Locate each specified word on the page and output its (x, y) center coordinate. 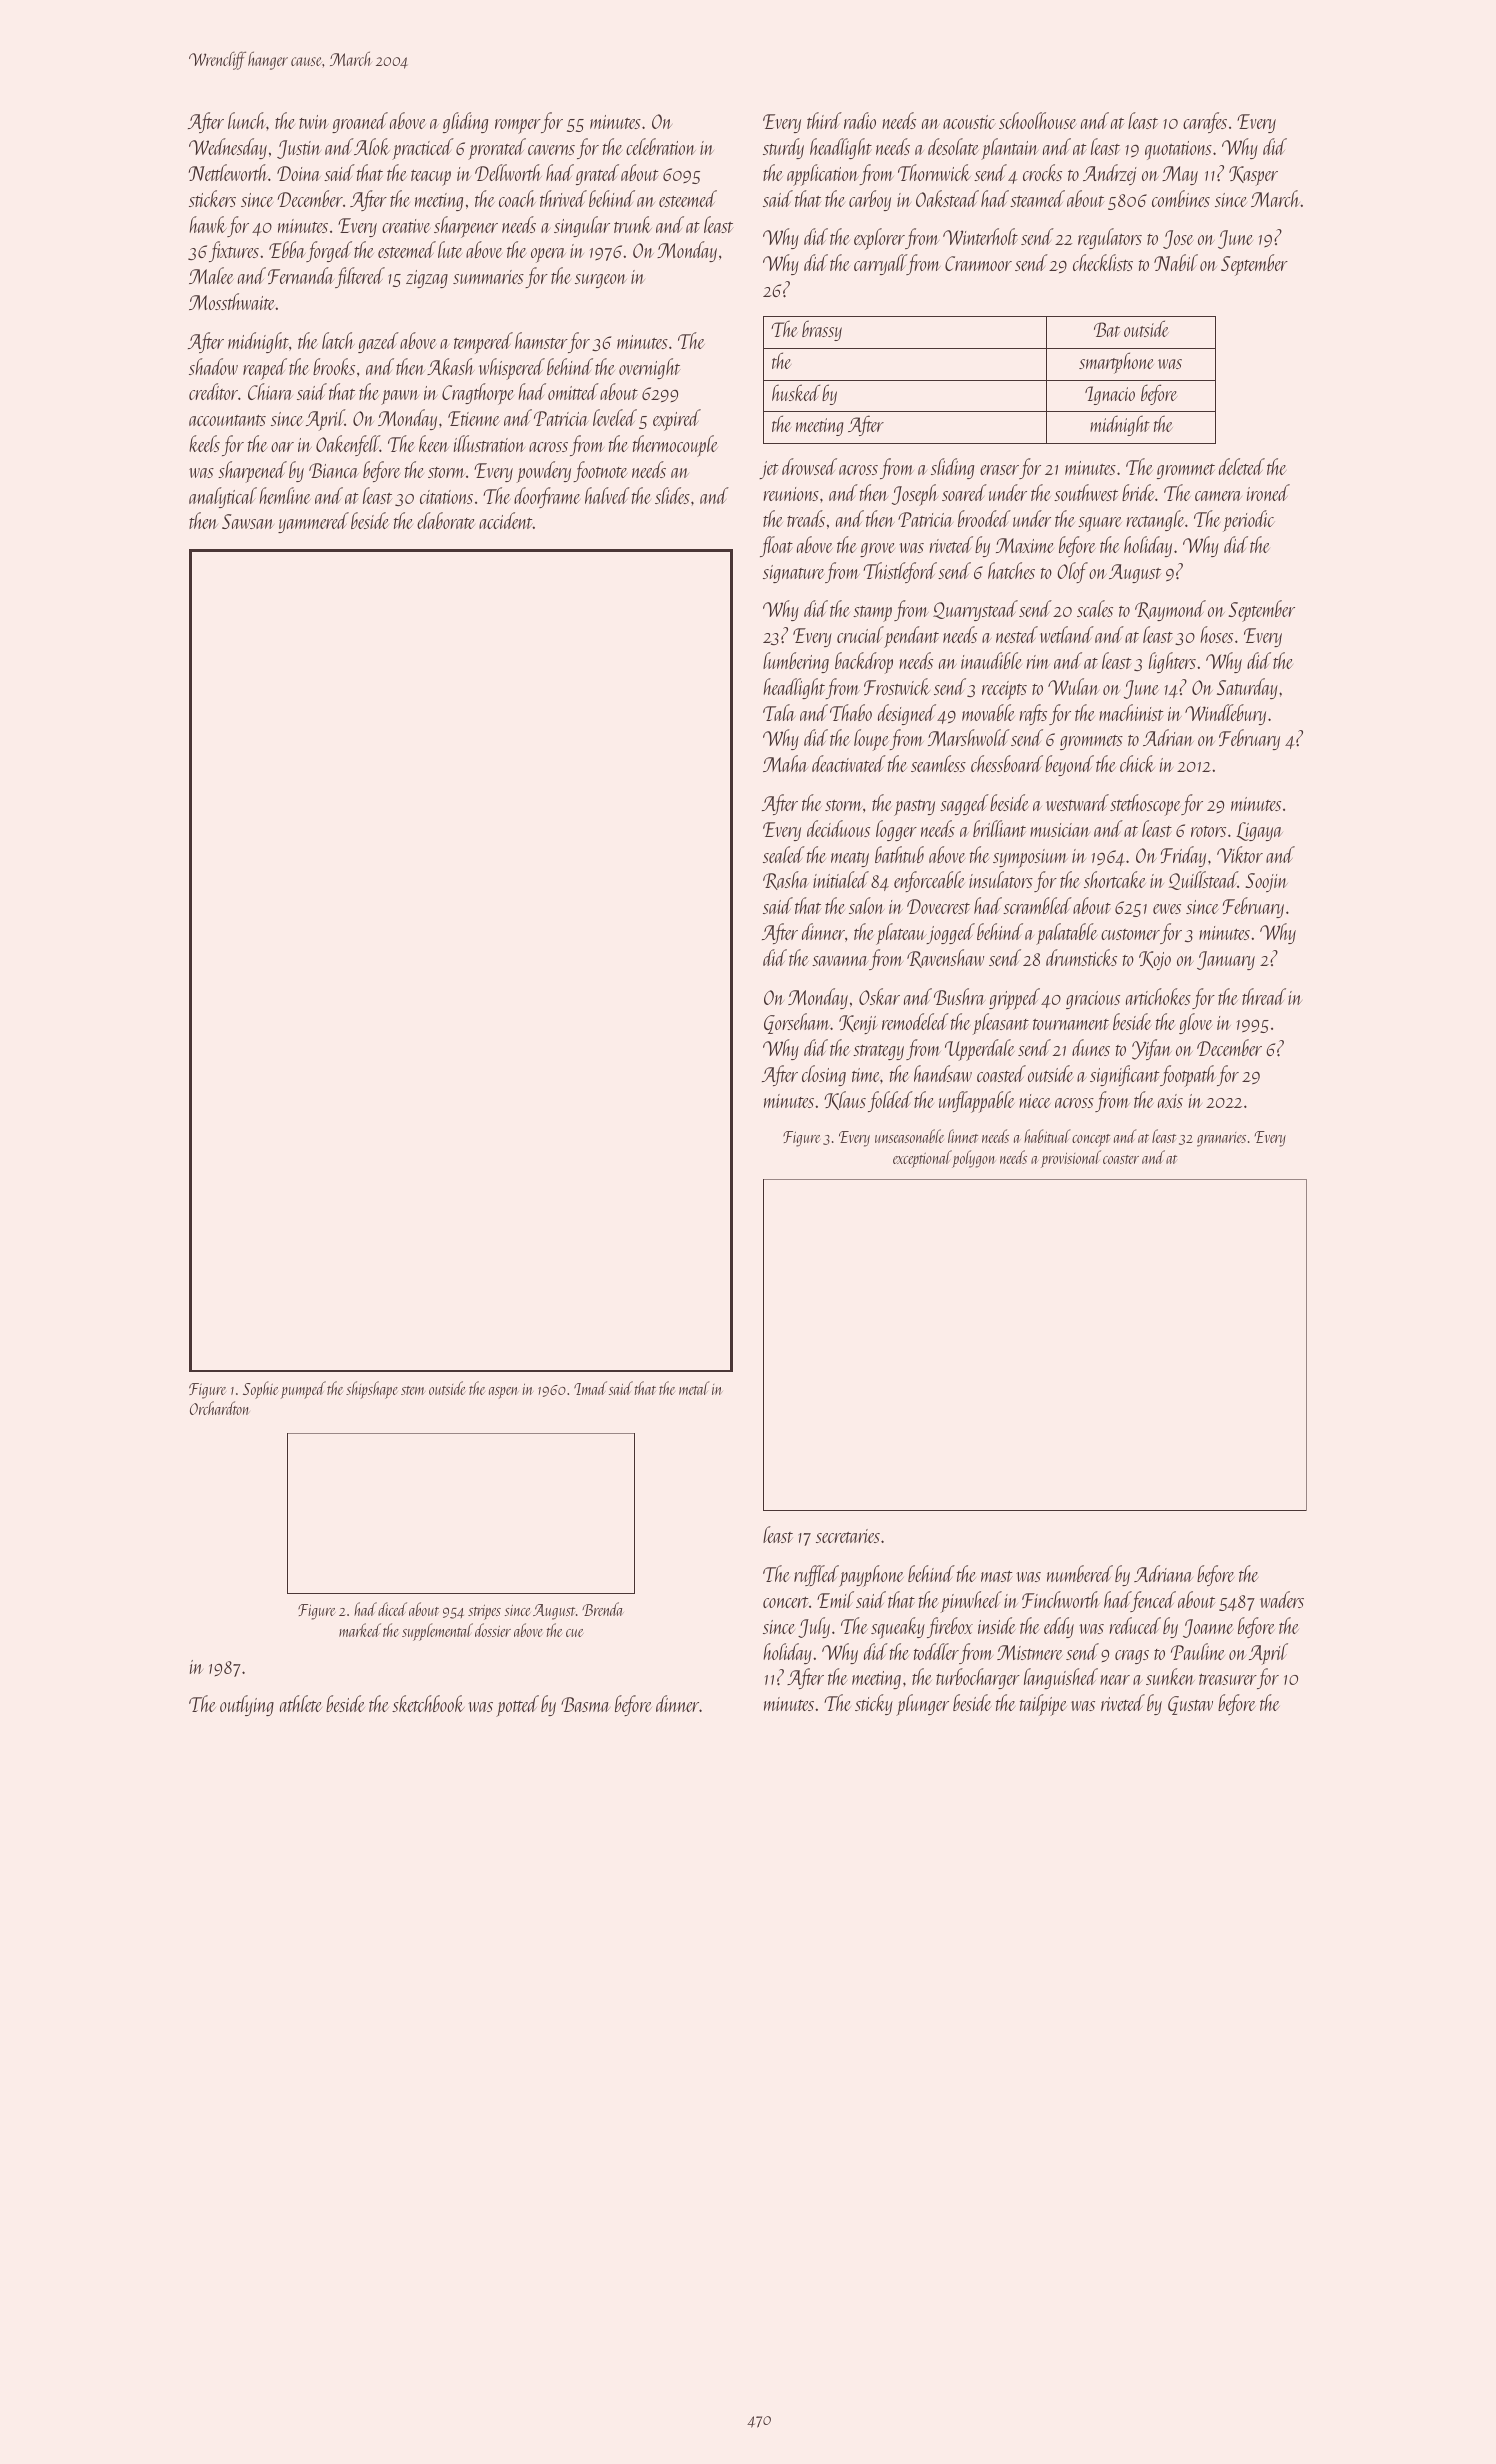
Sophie (260, 1390)
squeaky (898, 1628)
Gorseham (797, 1023)
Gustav (1190, 1705)
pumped (303, 1390)
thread (1264, 996)
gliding (465, 122)
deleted (1242, 466)
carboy (870, 200)
